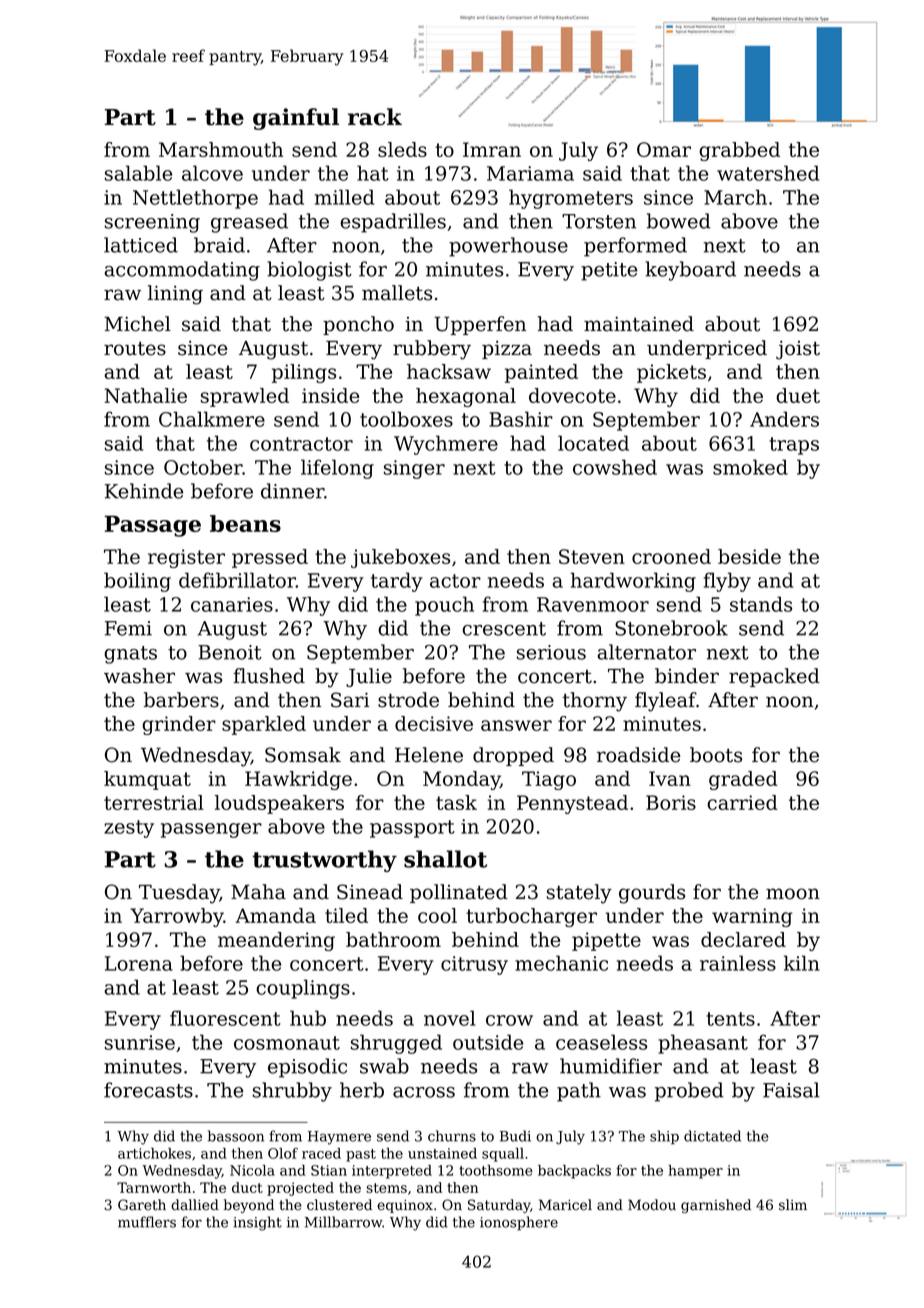 The width and height of the screenshot is (924, 1308). I want to click on crooned, so click(671, 556).
